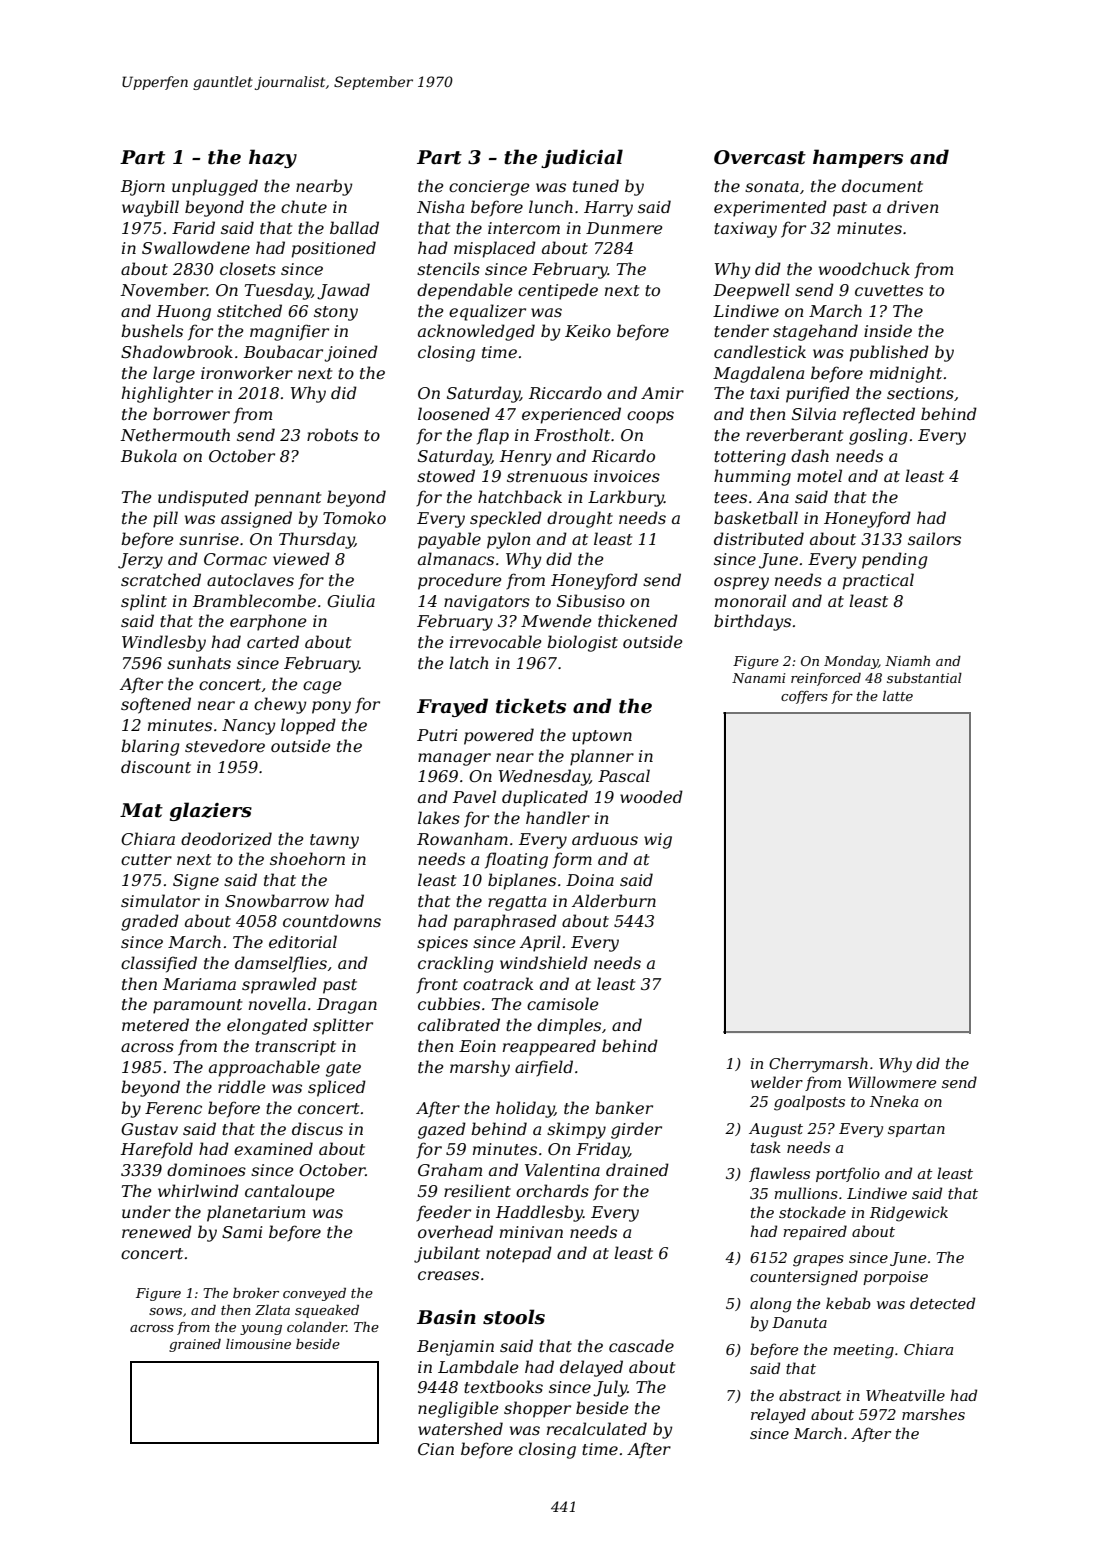 This page has height=1558, width=1102. I want to click on reflected, so click(879, 415).
